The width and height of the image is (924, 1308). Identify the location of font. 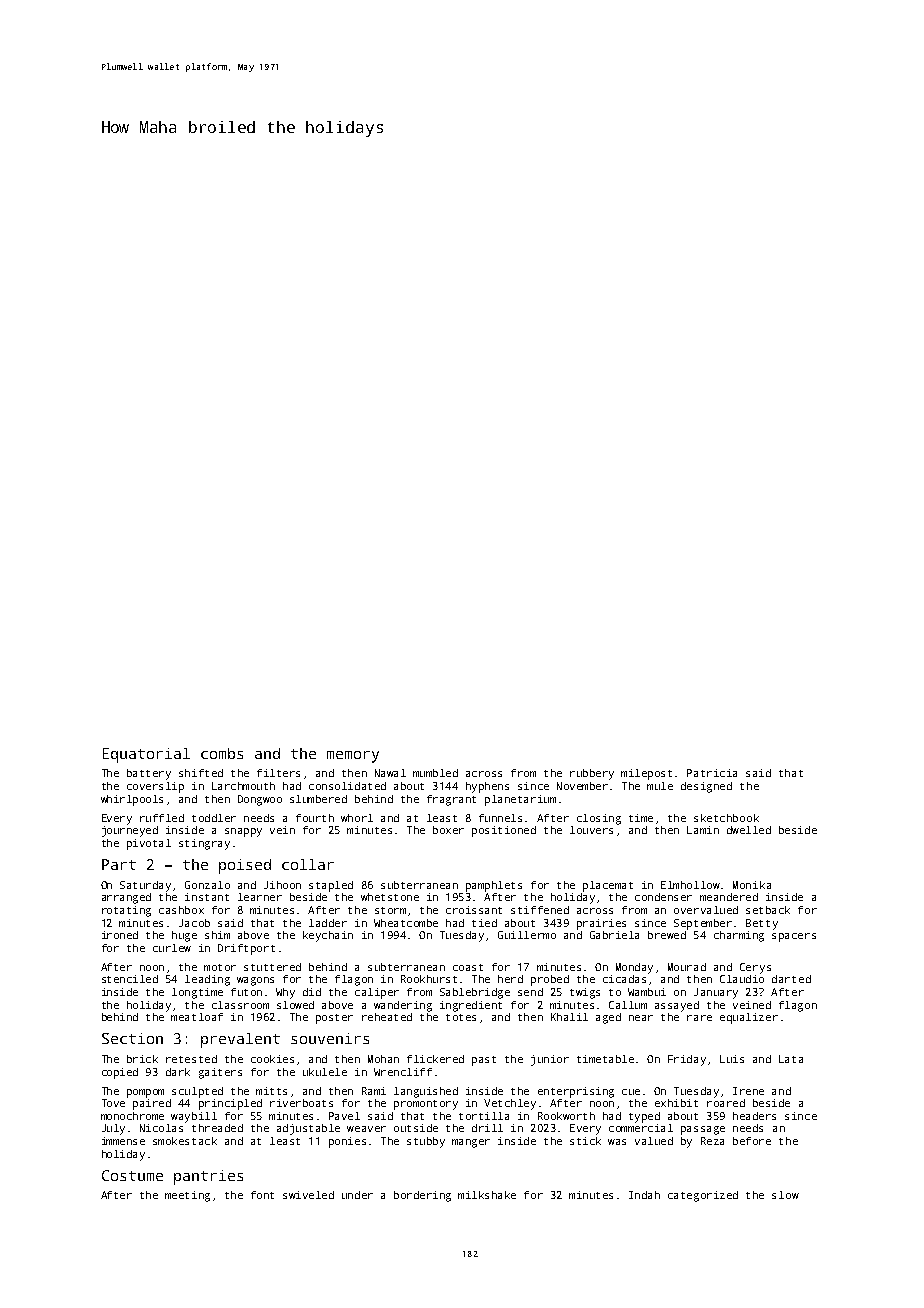
(262, 1195).
